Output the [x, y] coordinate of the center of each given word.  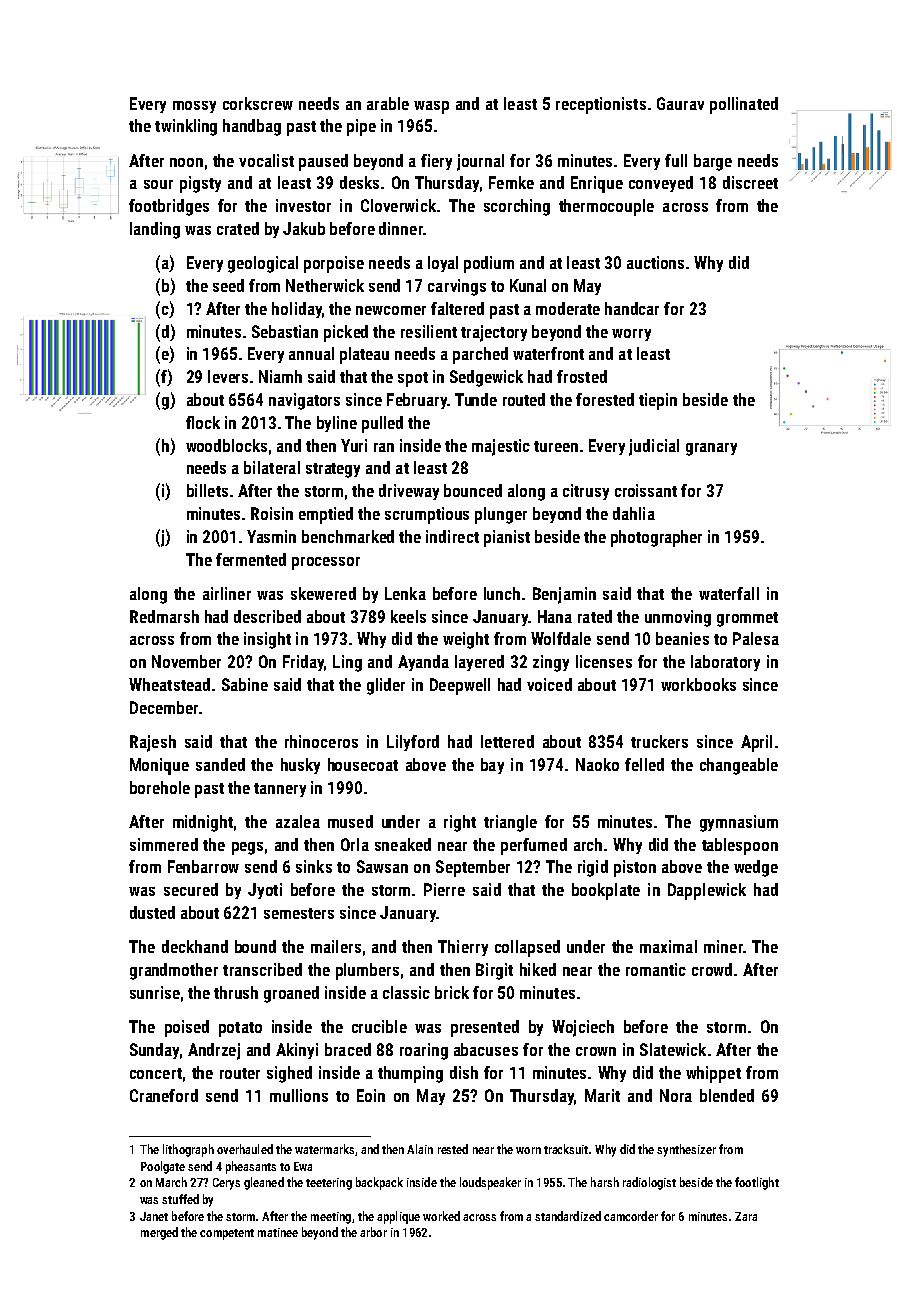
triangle [510, 823]
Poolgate [163, 1167]
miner [723, 946]
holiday [297, 310]
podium [489, 264]
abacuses [486, 1049]
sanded [220, 764]
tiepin [658, 401]
